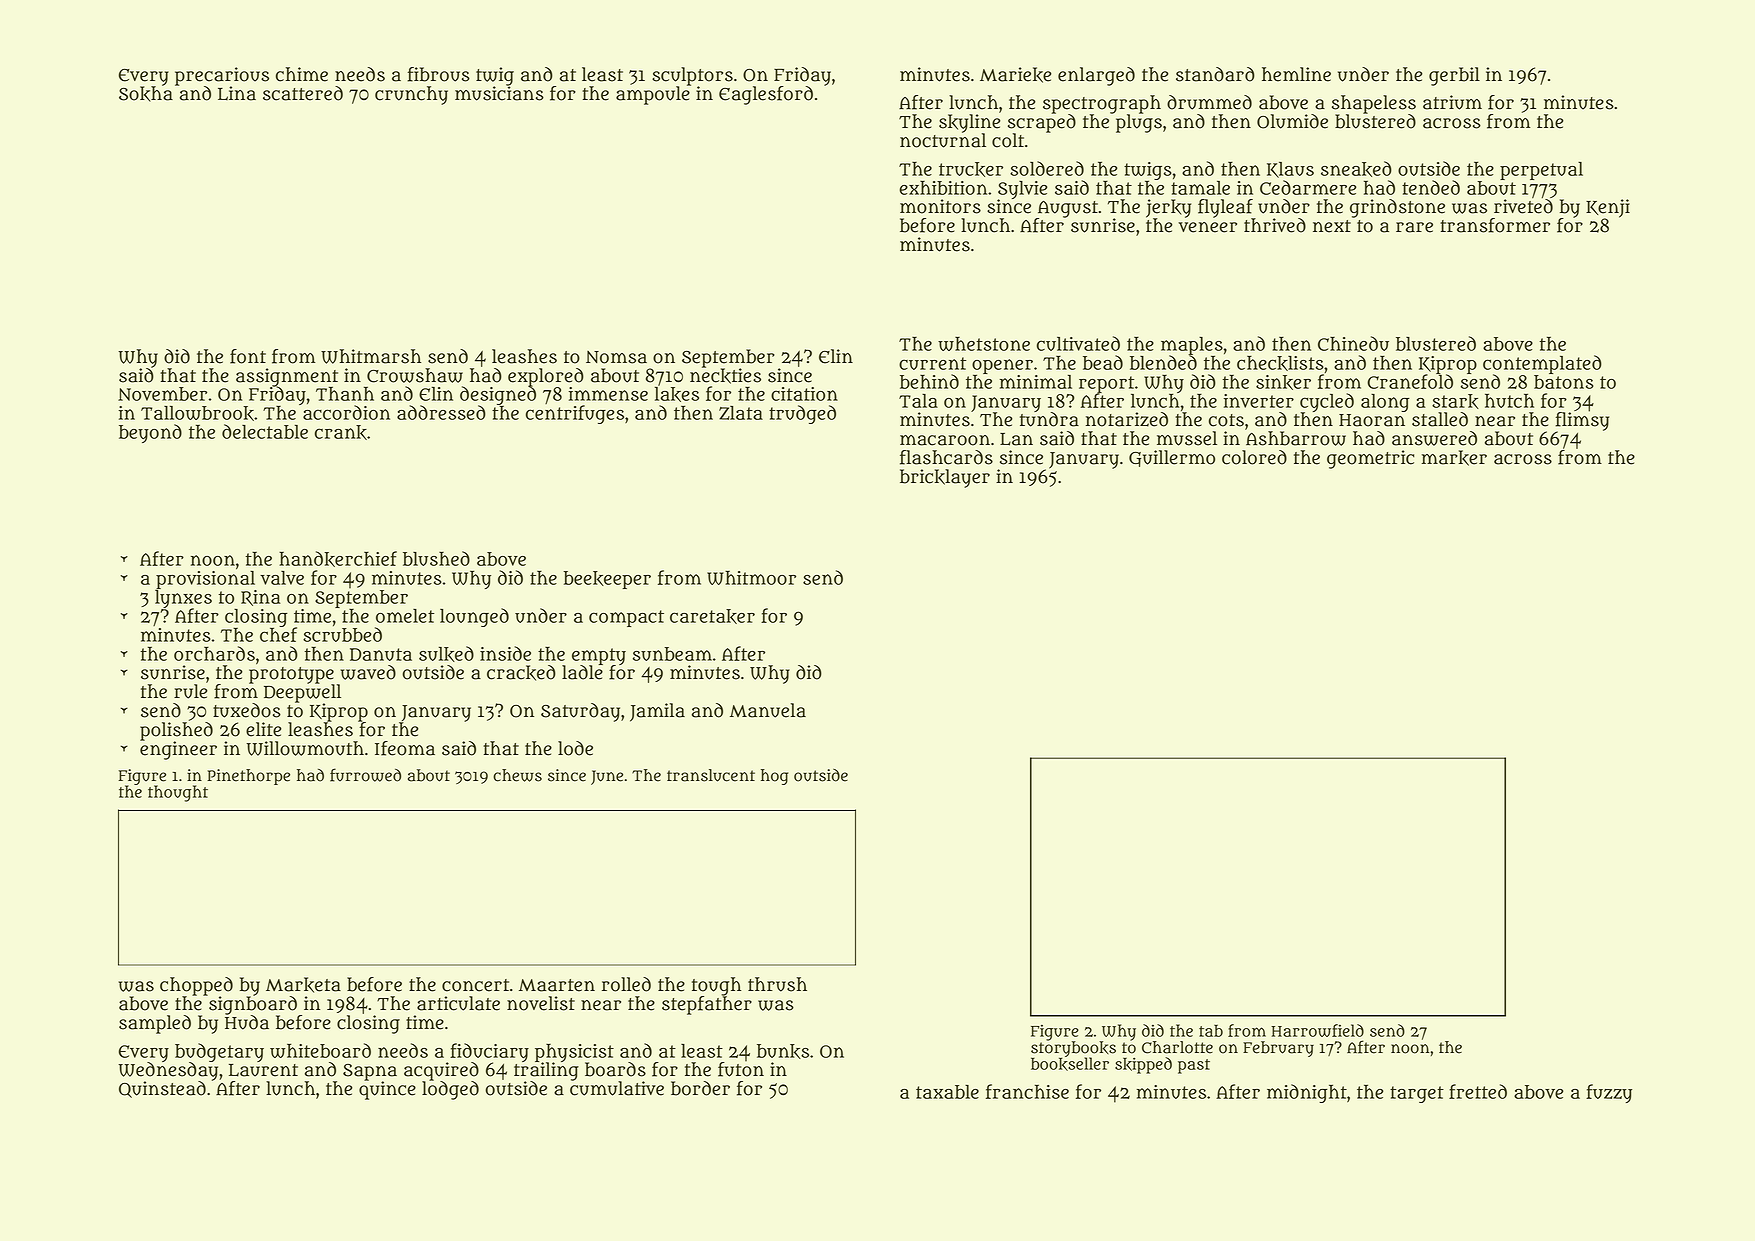 Image resolution: width=1755 pixels, height=1241 pixels. What do you see at coordinates (365, 775) in the screenshot?
I see `furrowed` at bounding box center [365, 775].
